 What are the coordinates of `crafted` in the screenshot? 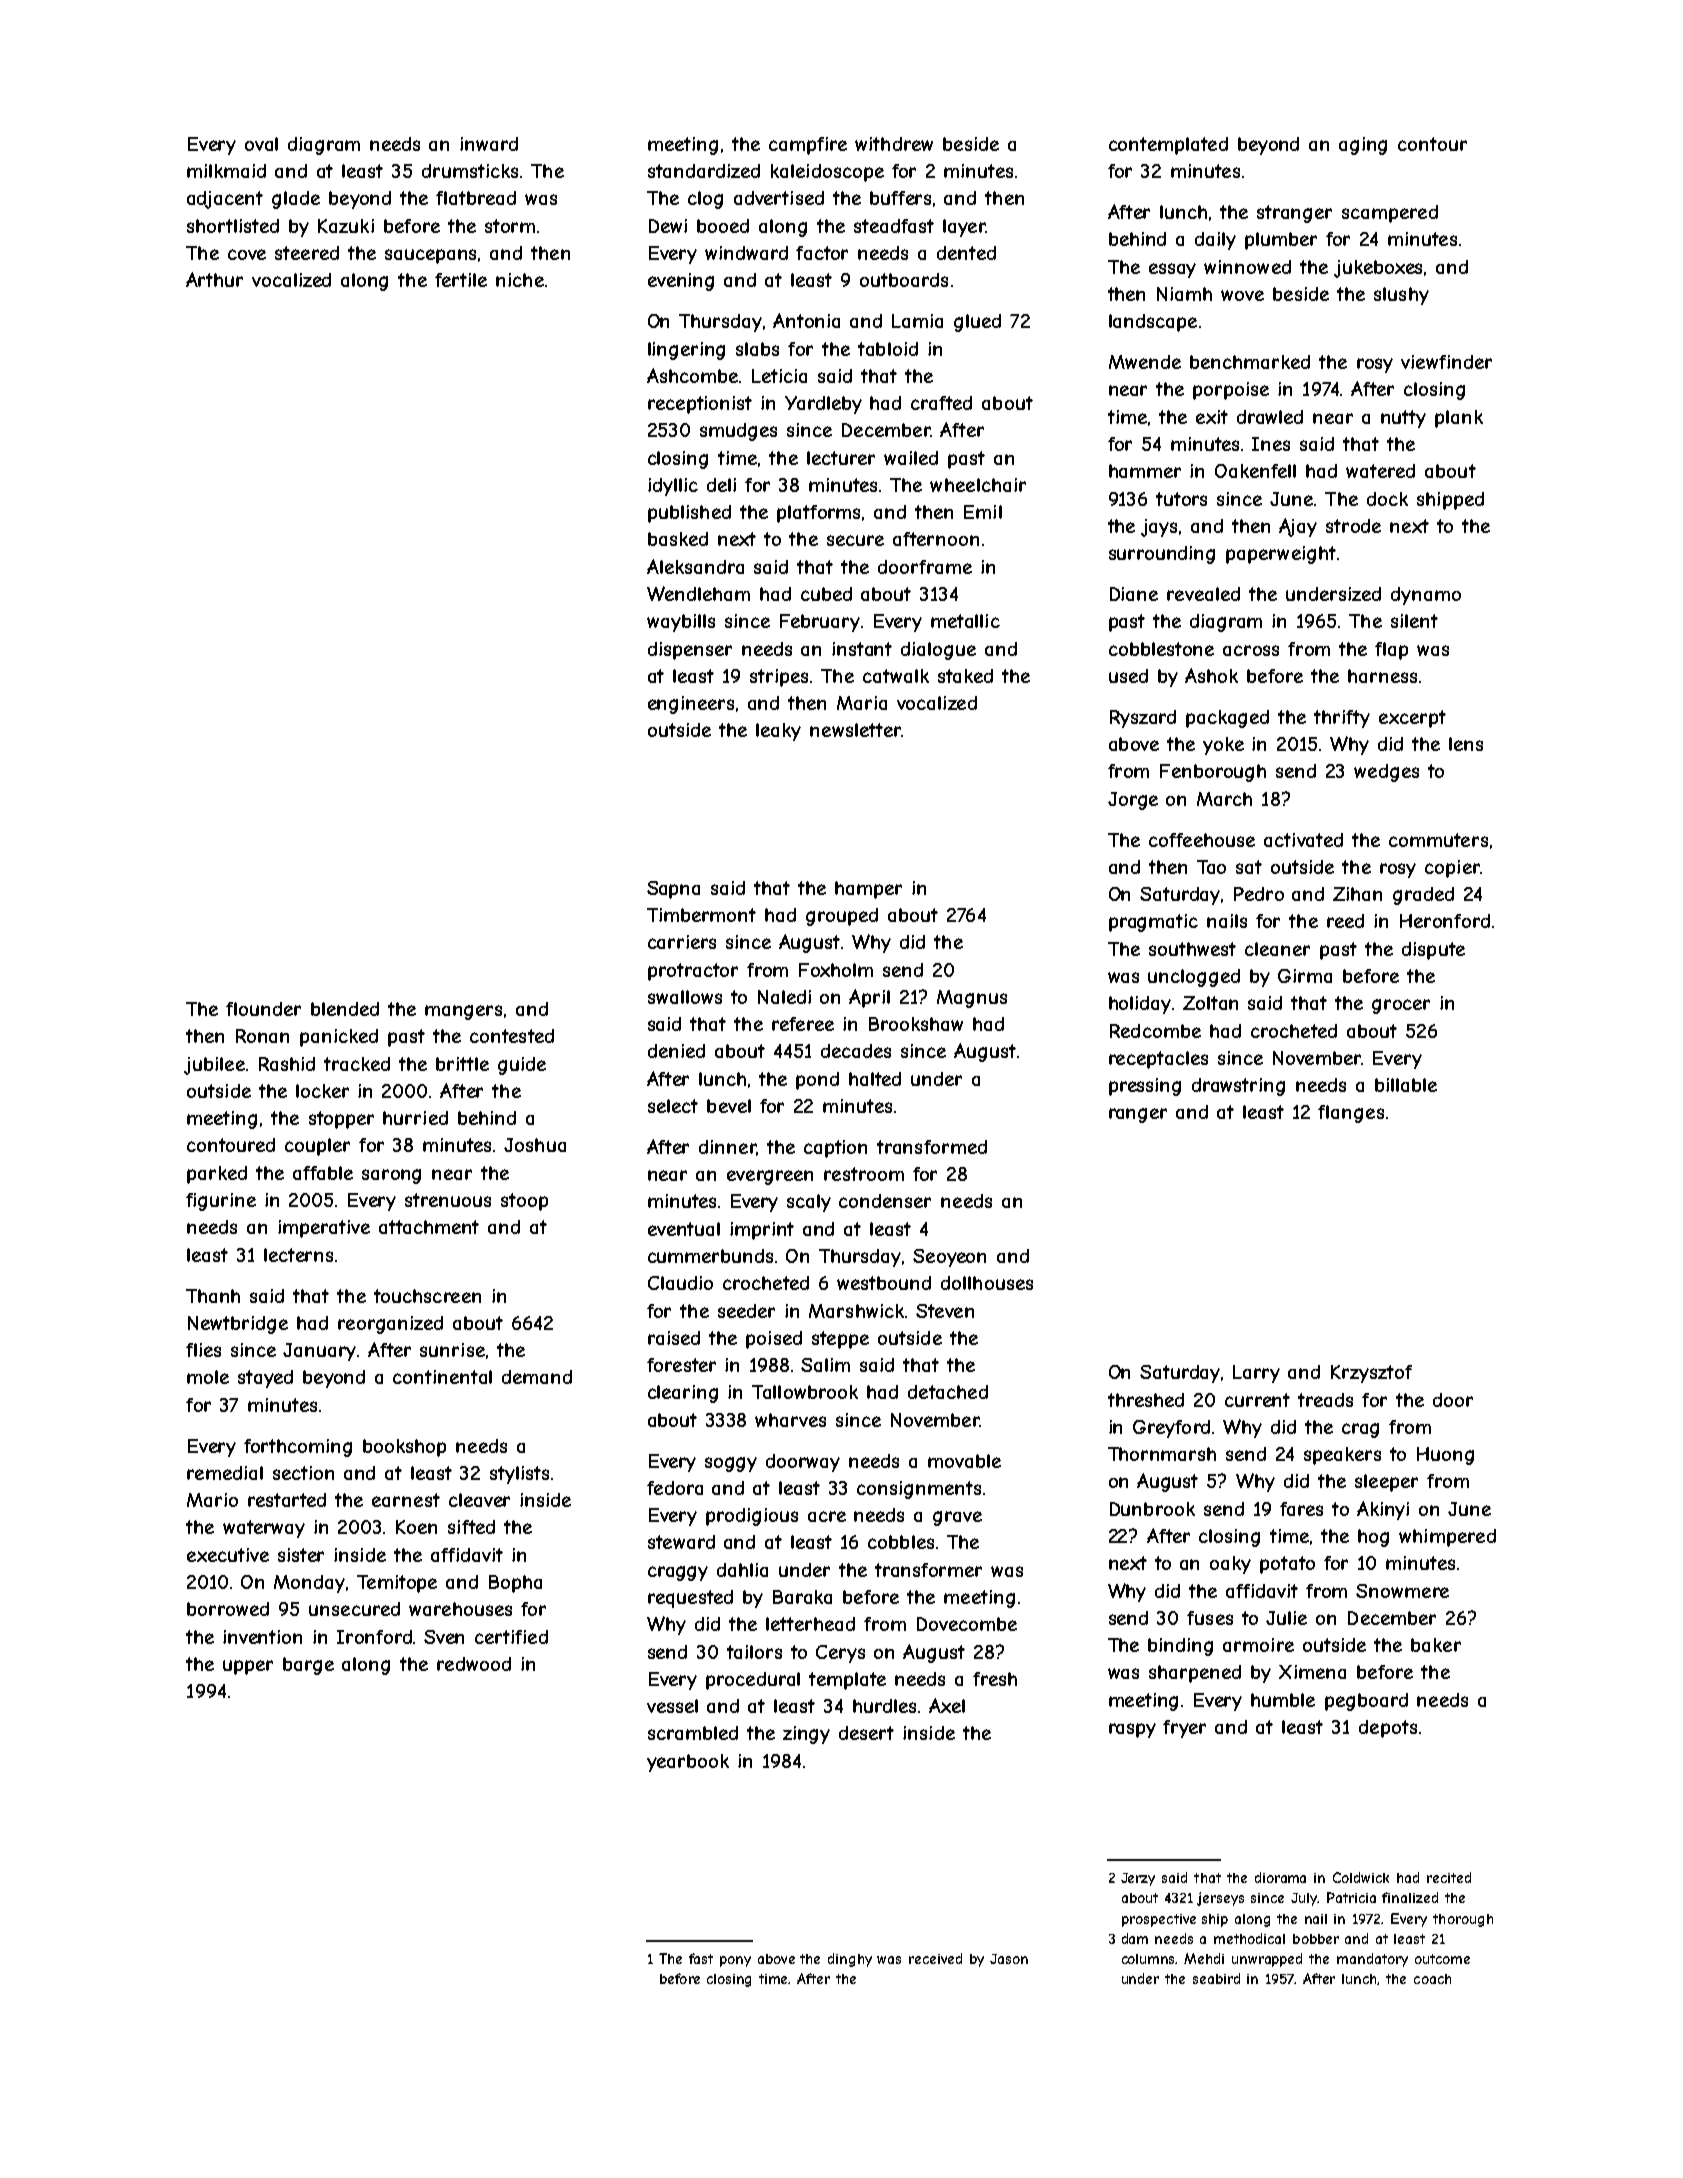 It's located at (941, 403).
